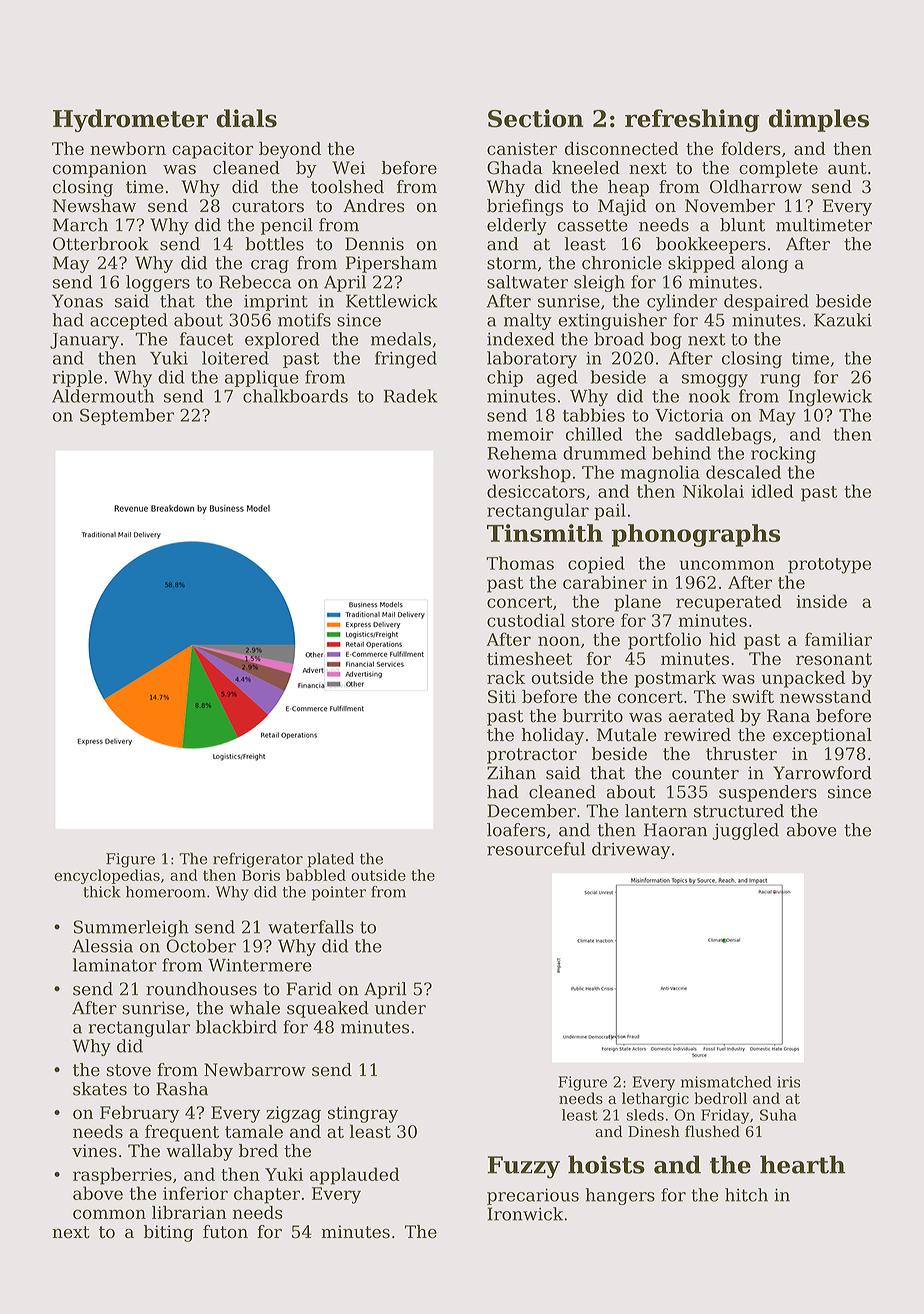  What do you see at coordinates (258, 860) in the screenshot?
I see `refrigerator` at bounding box center [258, 860].
